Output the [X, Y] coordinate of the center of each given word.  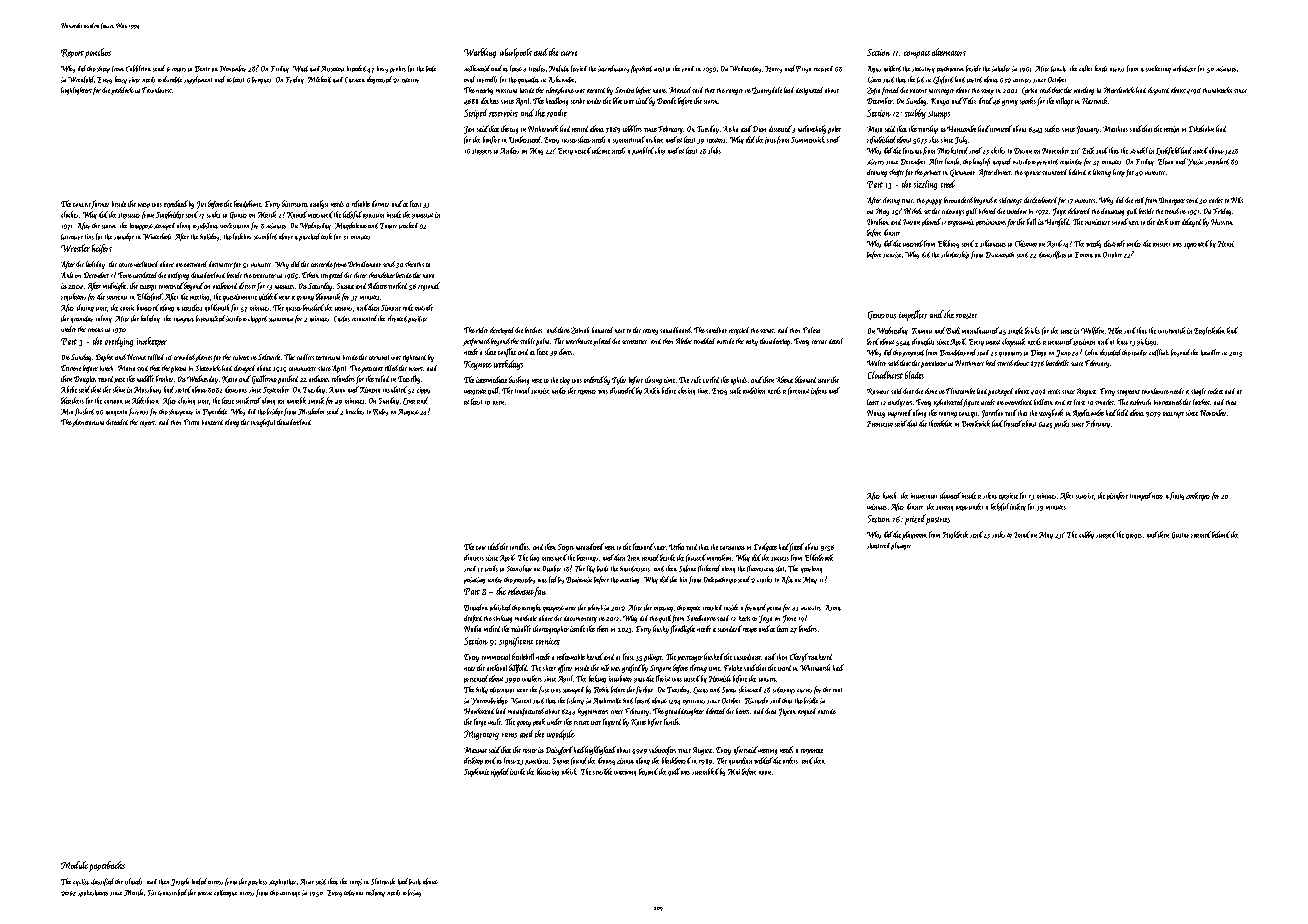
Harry [773, 69]
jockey [1018, 507]
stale [735, 390]
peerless [257, 882]
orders [790, 760]
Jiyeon [787, 712]
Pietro [191, 422]
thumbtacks [1217, 90]
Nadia [472, 628]
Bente [202, 69]
